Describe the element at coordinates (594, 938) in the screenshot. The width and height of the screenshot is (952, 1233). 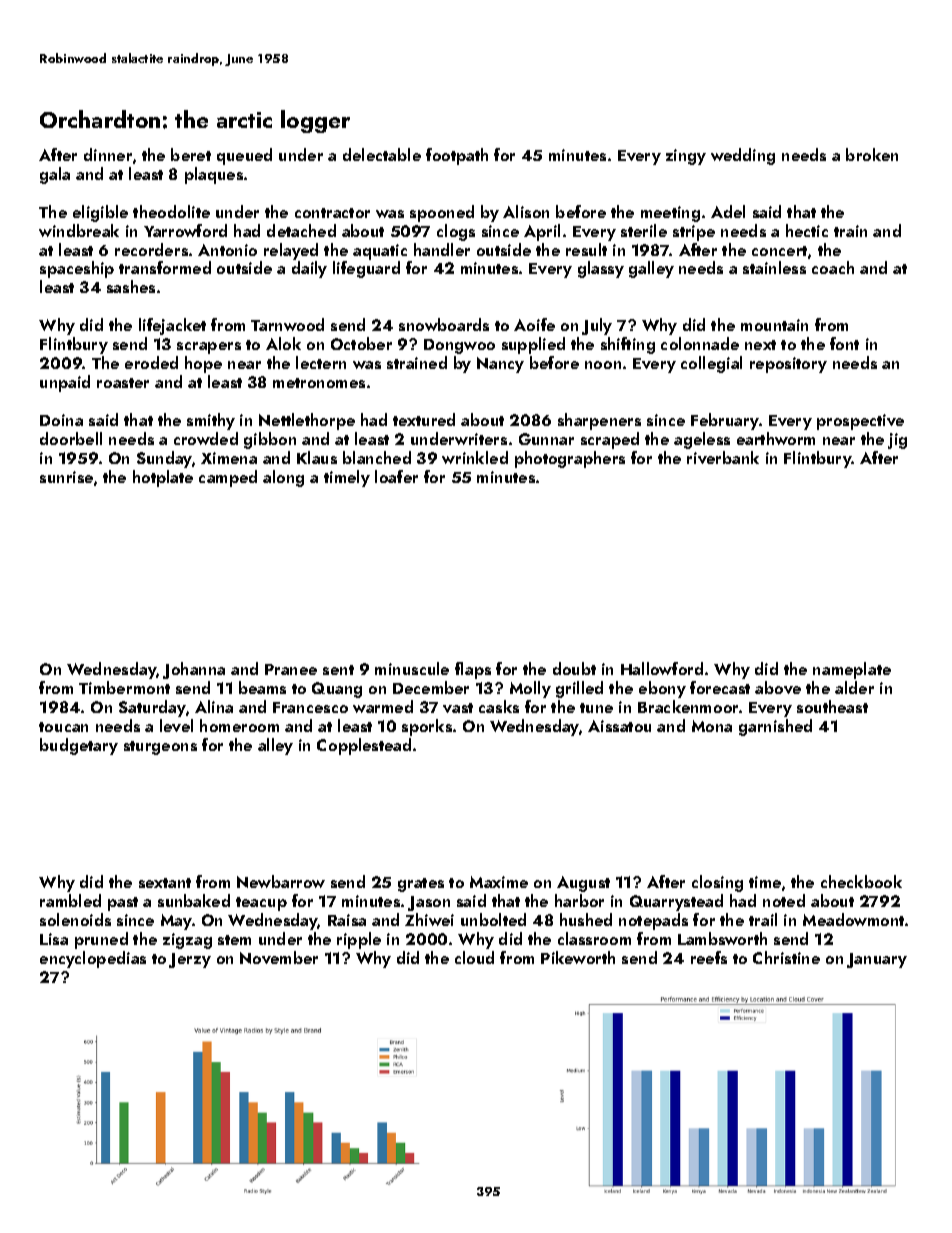
I see `classroom` at that location.
